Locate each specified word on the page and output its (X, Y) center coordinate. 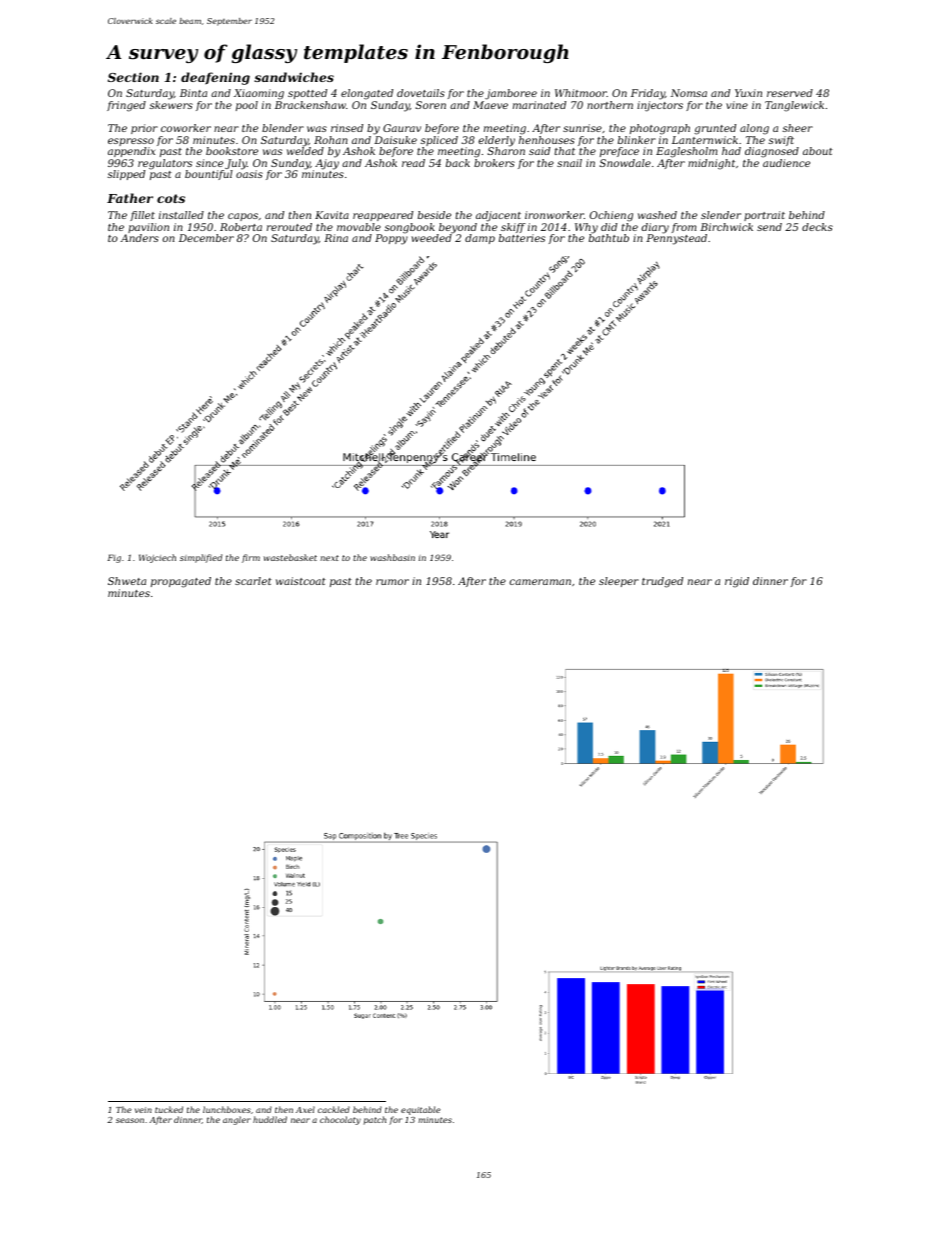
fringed (126, 106)
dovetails (421, 93)
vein (143, 1110)
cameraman (540, 582)
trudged (662, 582)
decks (817, 227)
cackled (334, 1109)
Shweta (127, 581)
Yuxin (748, 93)
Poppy (391, 239)
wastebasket (290, 557)
